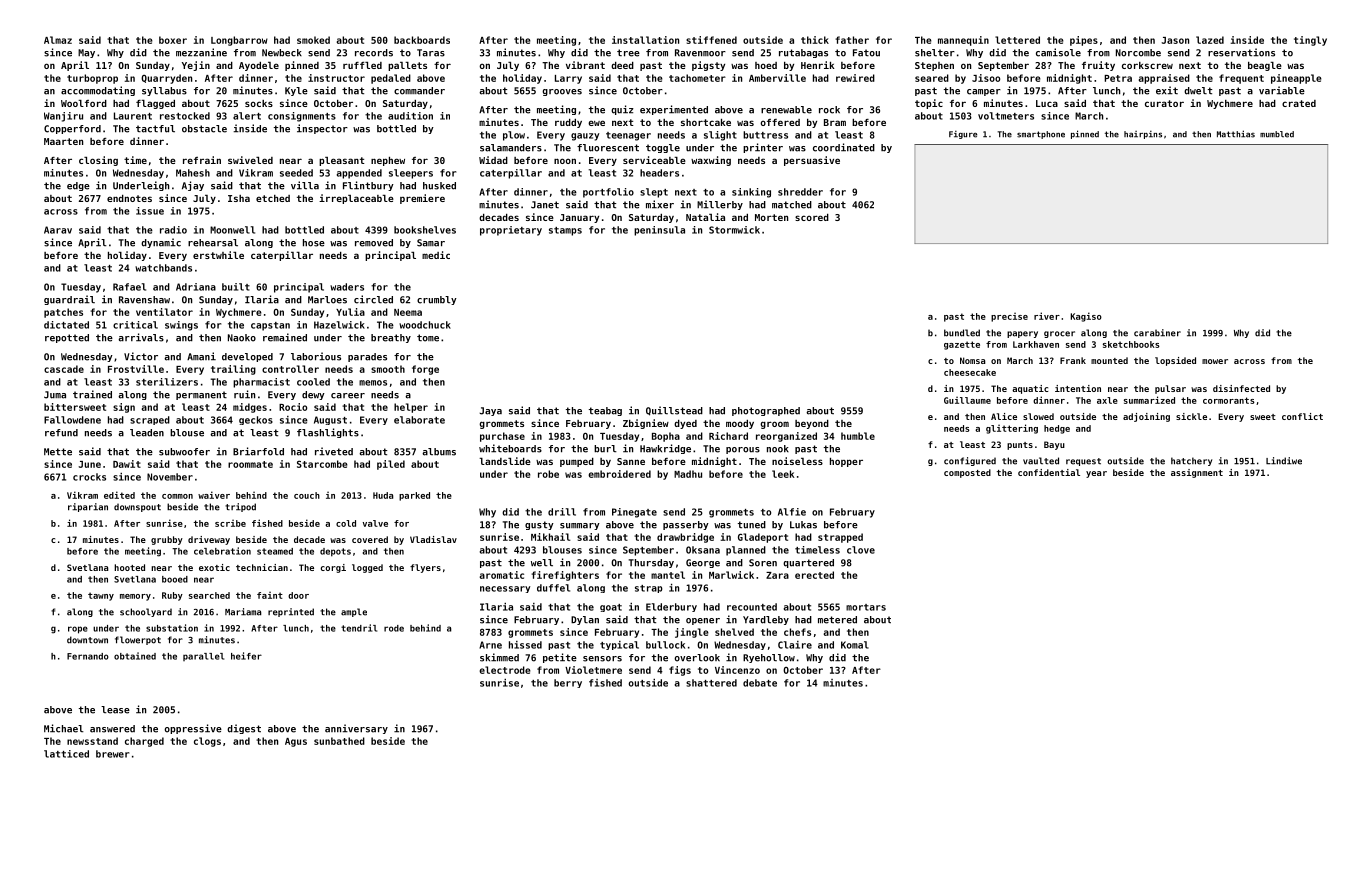 The width and height of the screenshot is (1372, 887). What do you see at coordinates (760, 683) in the screenshot?
I see `debate` at bounding box center [760, 683].
